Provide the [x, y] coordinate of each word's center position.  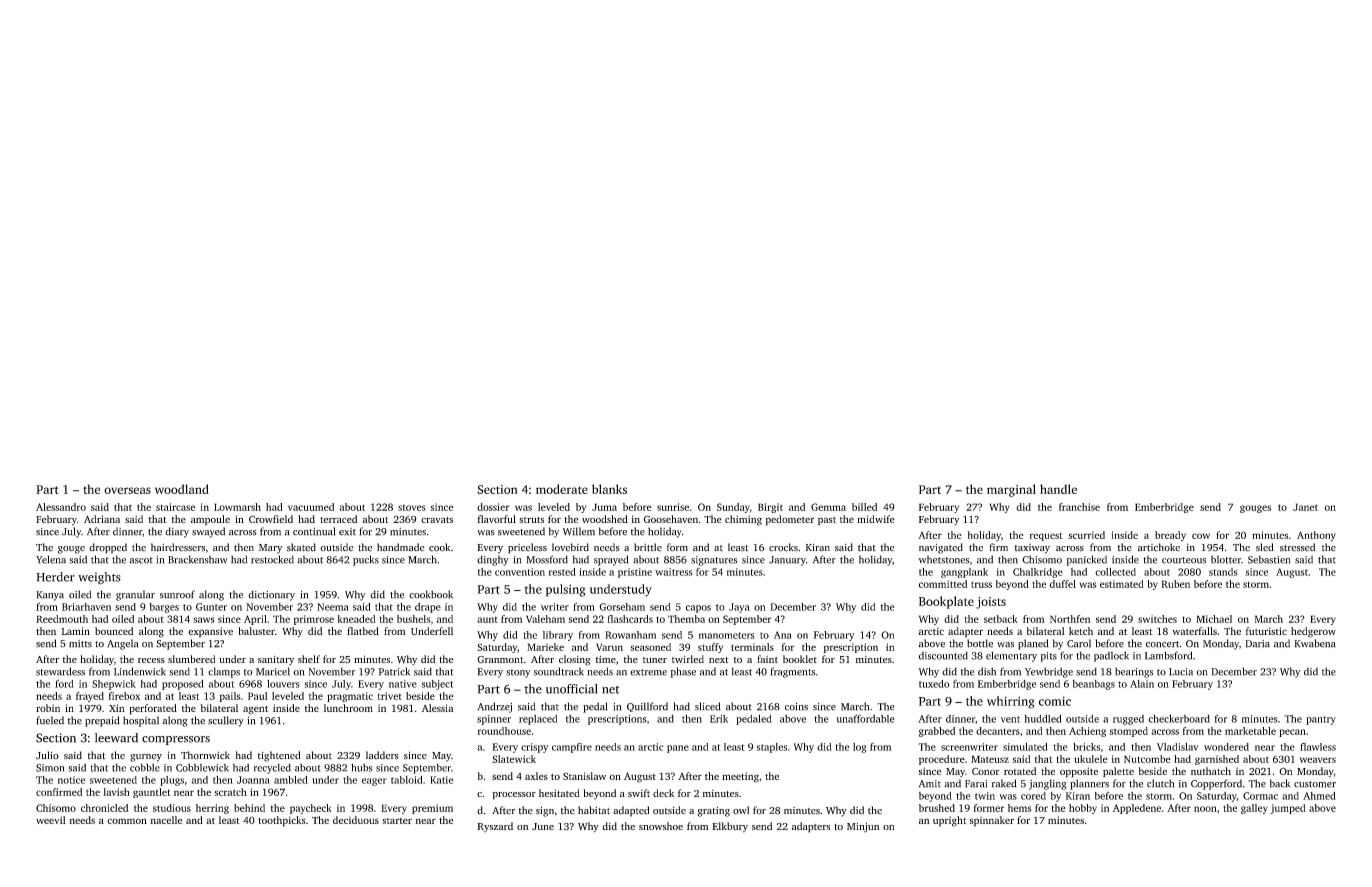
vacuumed [311, 507]
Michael [1214, 619]
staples [771, 748]
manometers [726, 635]
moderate [562, 489]
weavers [1318, 760]
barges [164, 608]
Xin [117, 708]
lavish [116, 792]
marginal [1011, 490]
